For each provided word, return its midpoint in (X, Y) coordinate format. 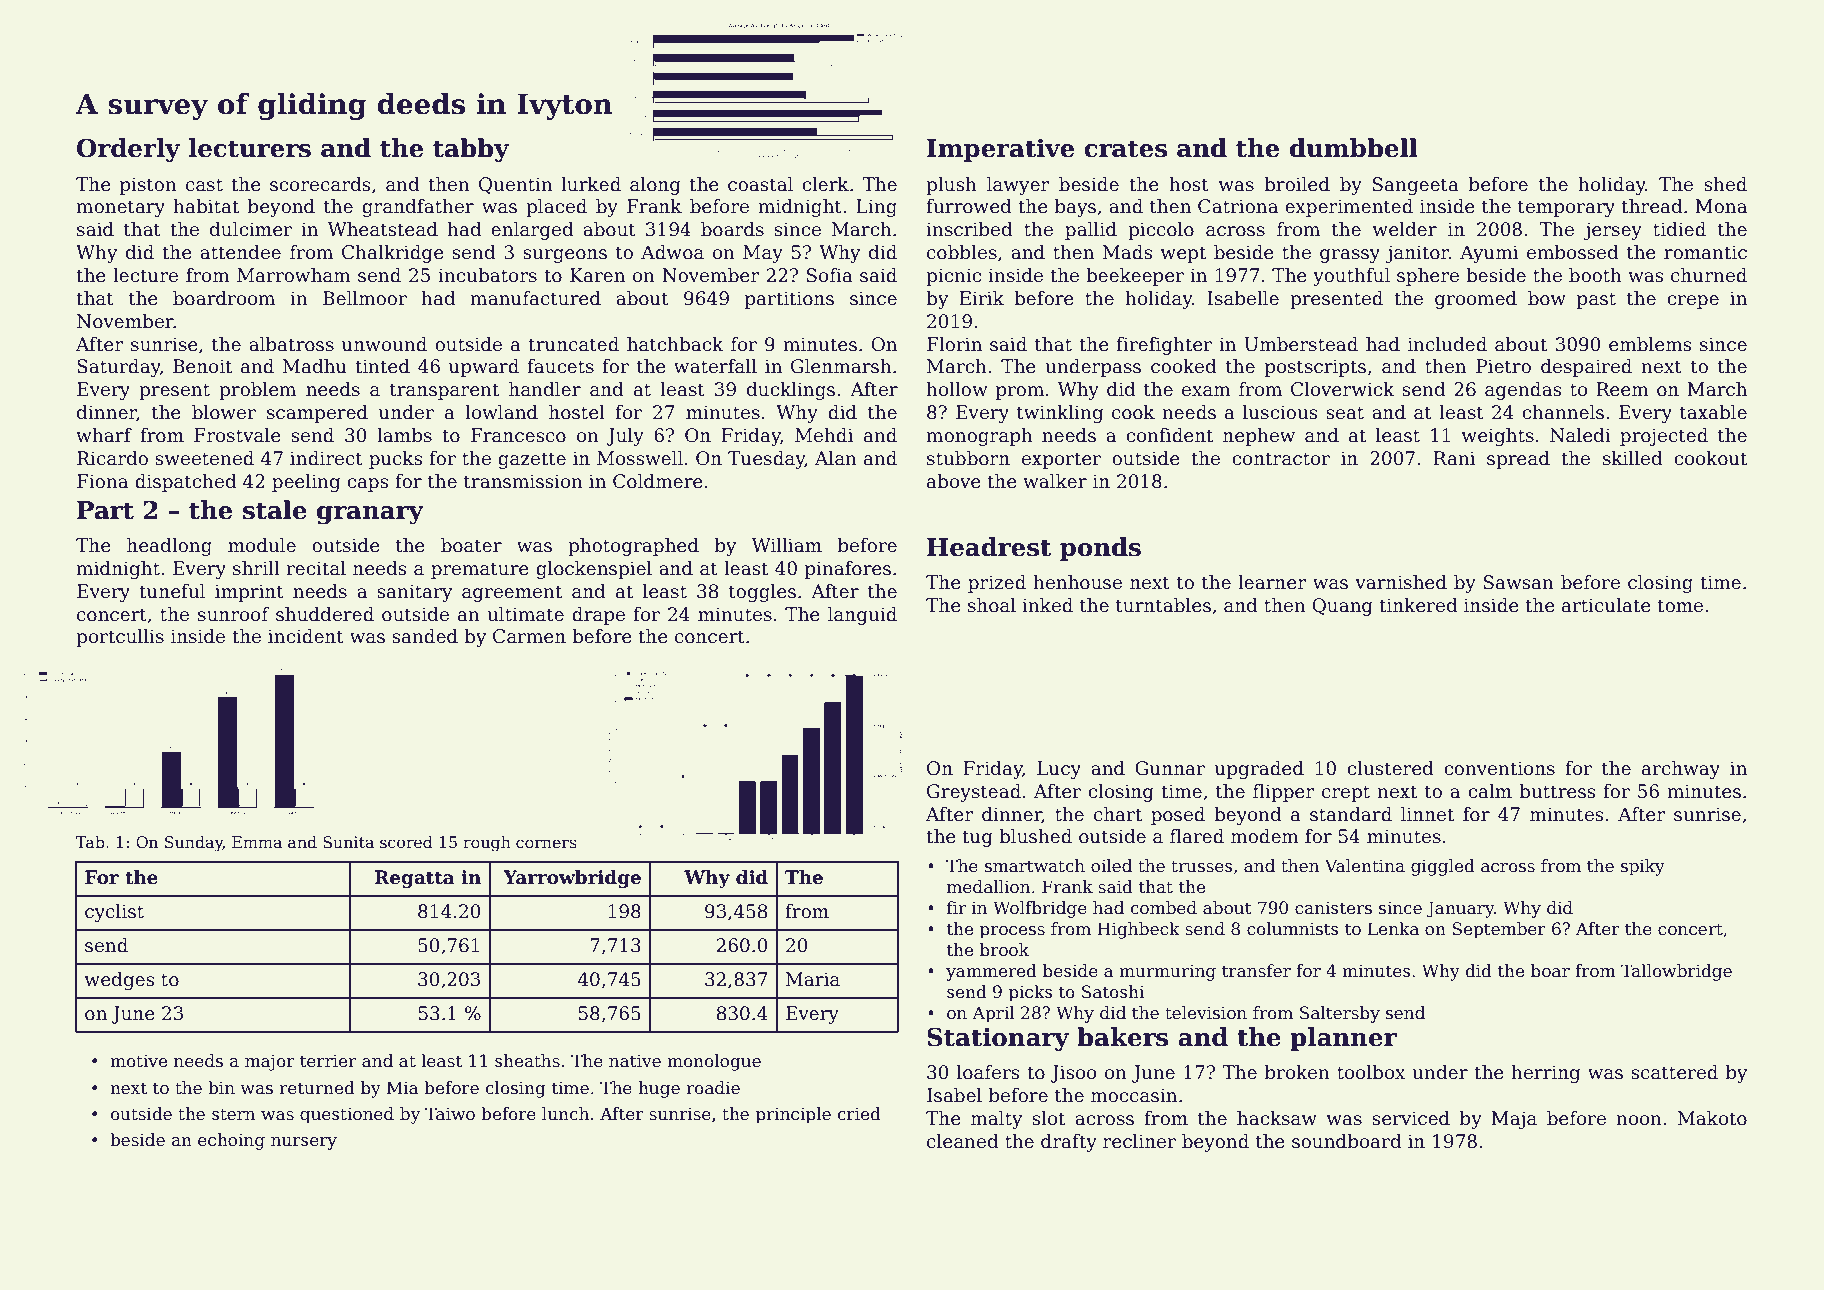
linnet (1427, 814)
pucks (395, 460)
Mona (1721, 206)
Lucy (1059, 770)
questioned (347, 1115)
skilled (1633, 458)
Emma (257, 842)
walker (1055, 481)
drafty (1069, 1143)
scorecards (320, 184)
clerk (825, 184)
